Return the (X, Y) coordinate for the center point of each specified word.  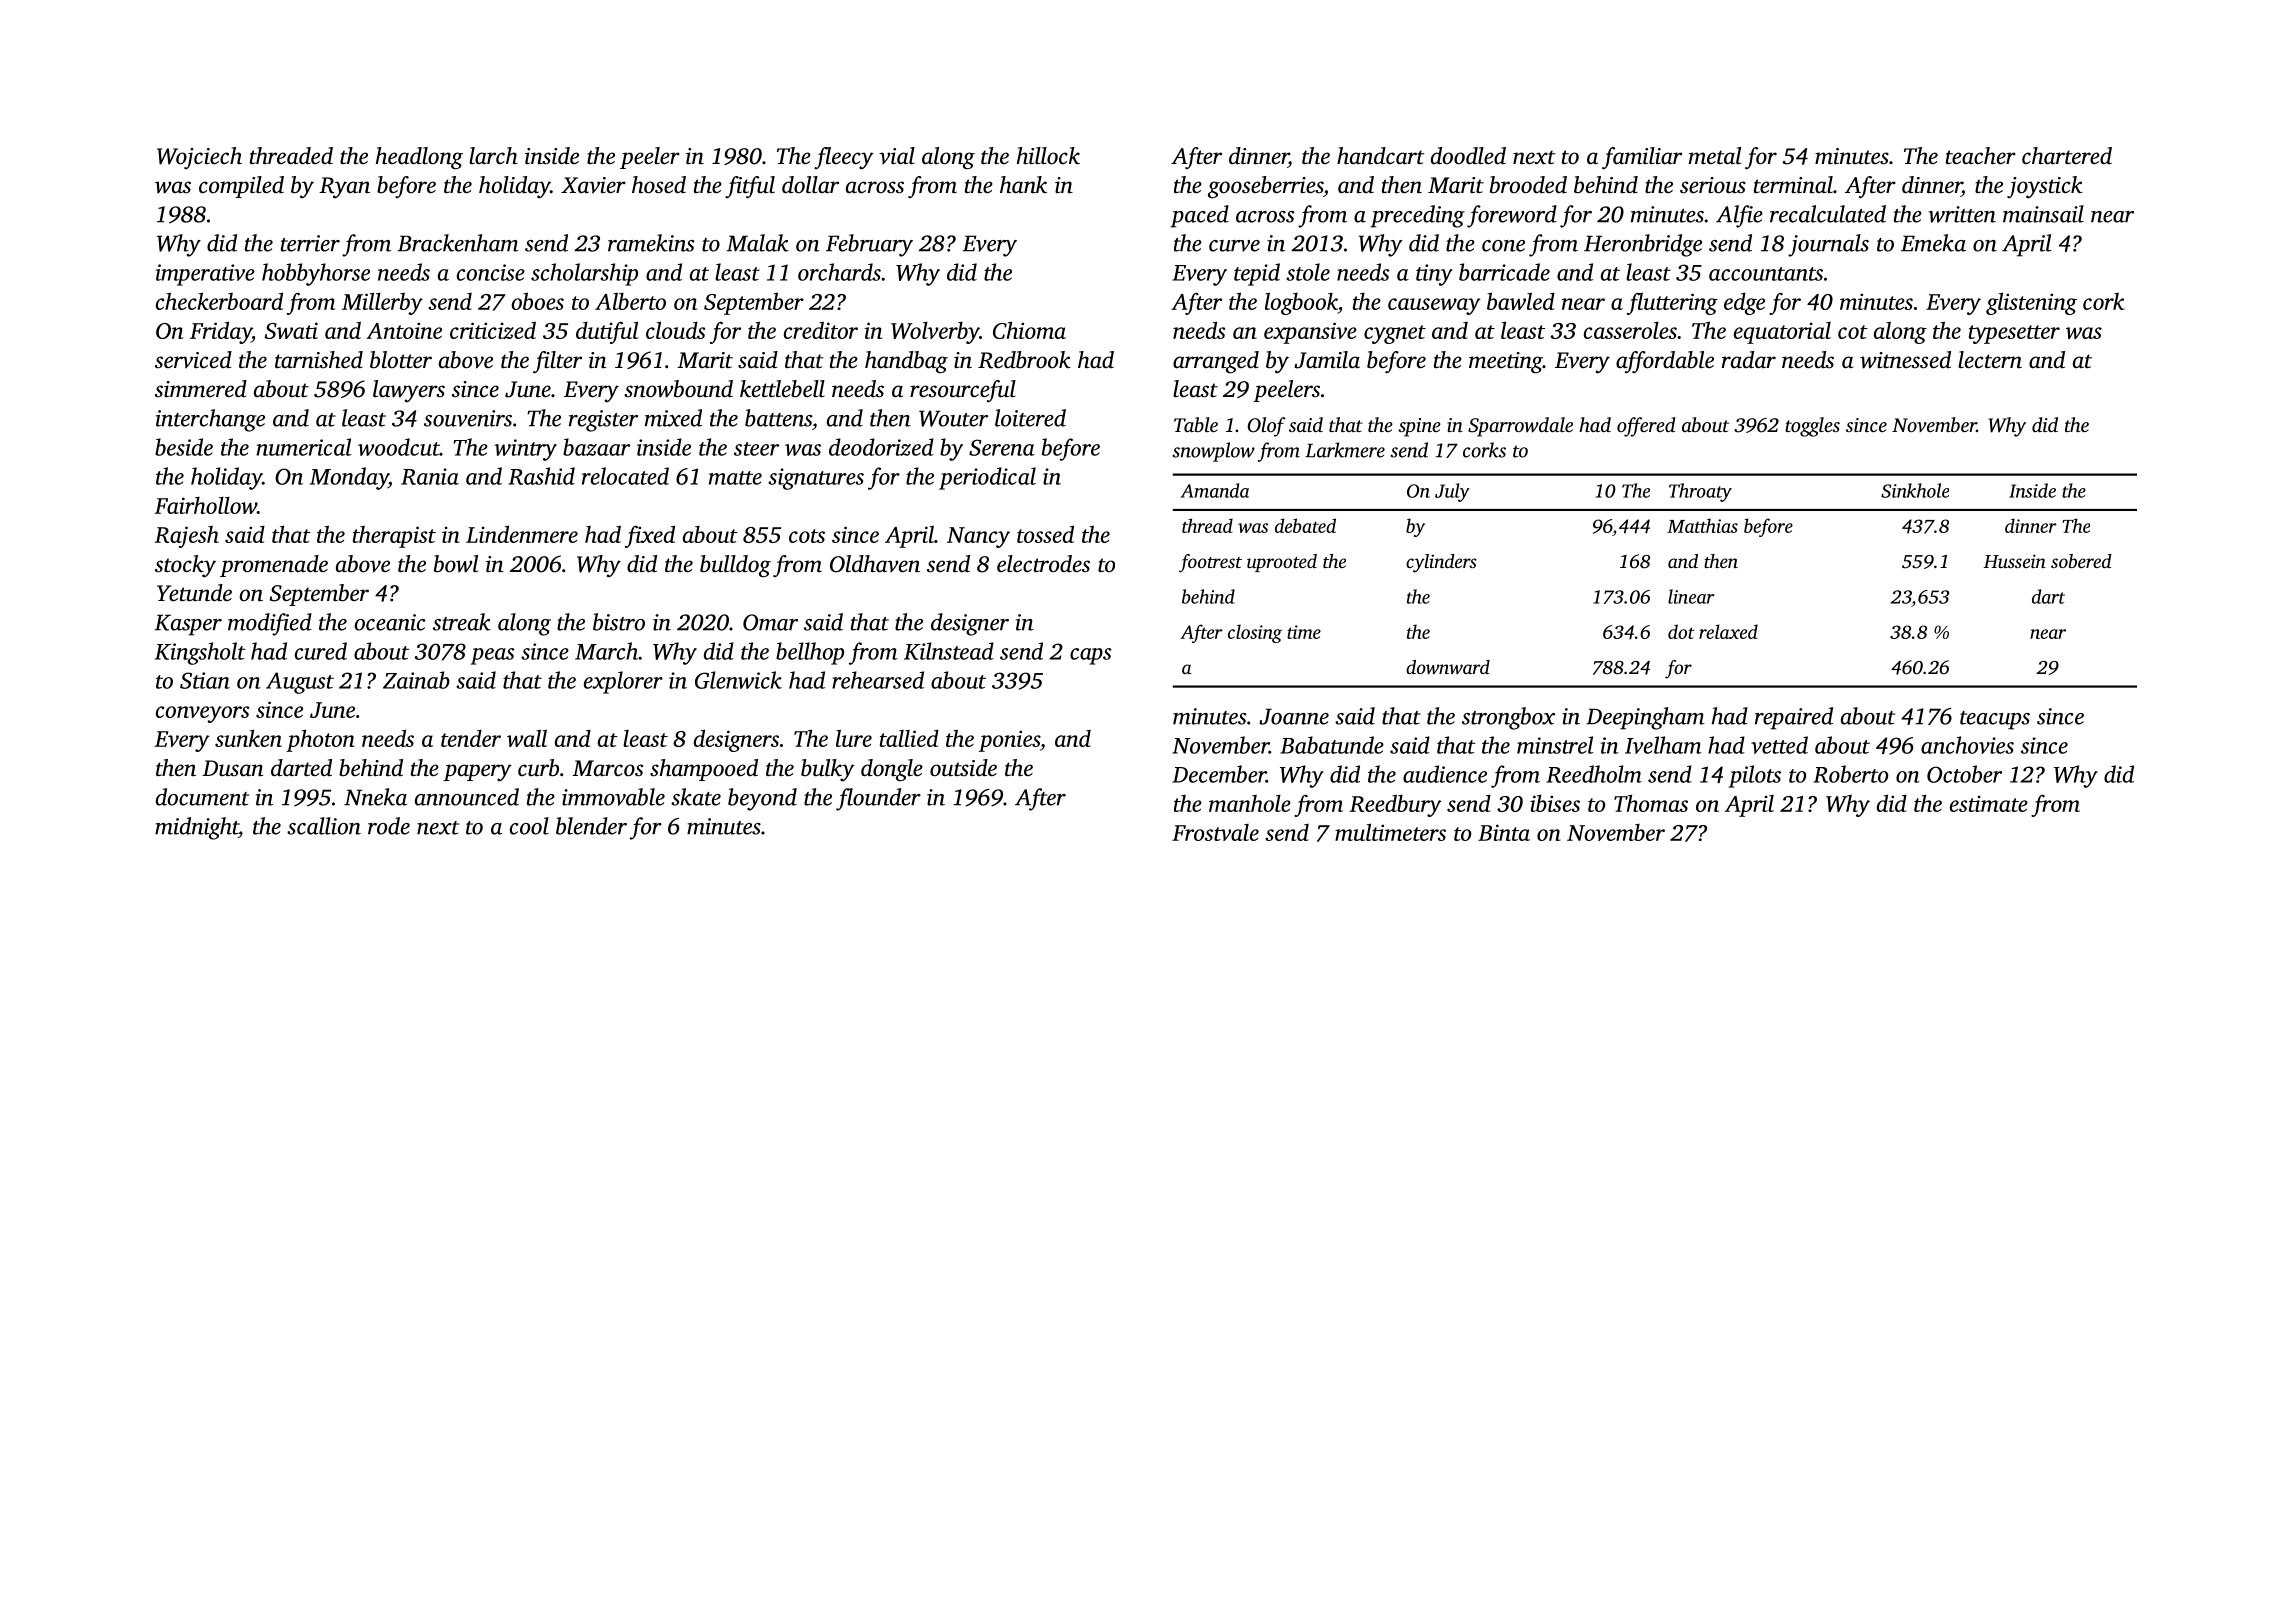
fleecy (844, 158)
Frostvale (1215, 832)
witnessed (1905, 360)
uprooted (1282, 563)
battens (778, 418)
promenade (274, 566)
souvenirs (468, 418)
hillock (1048, 156)
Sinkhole (1915, 490)
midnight (197, 828)
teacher (1981, 156)
